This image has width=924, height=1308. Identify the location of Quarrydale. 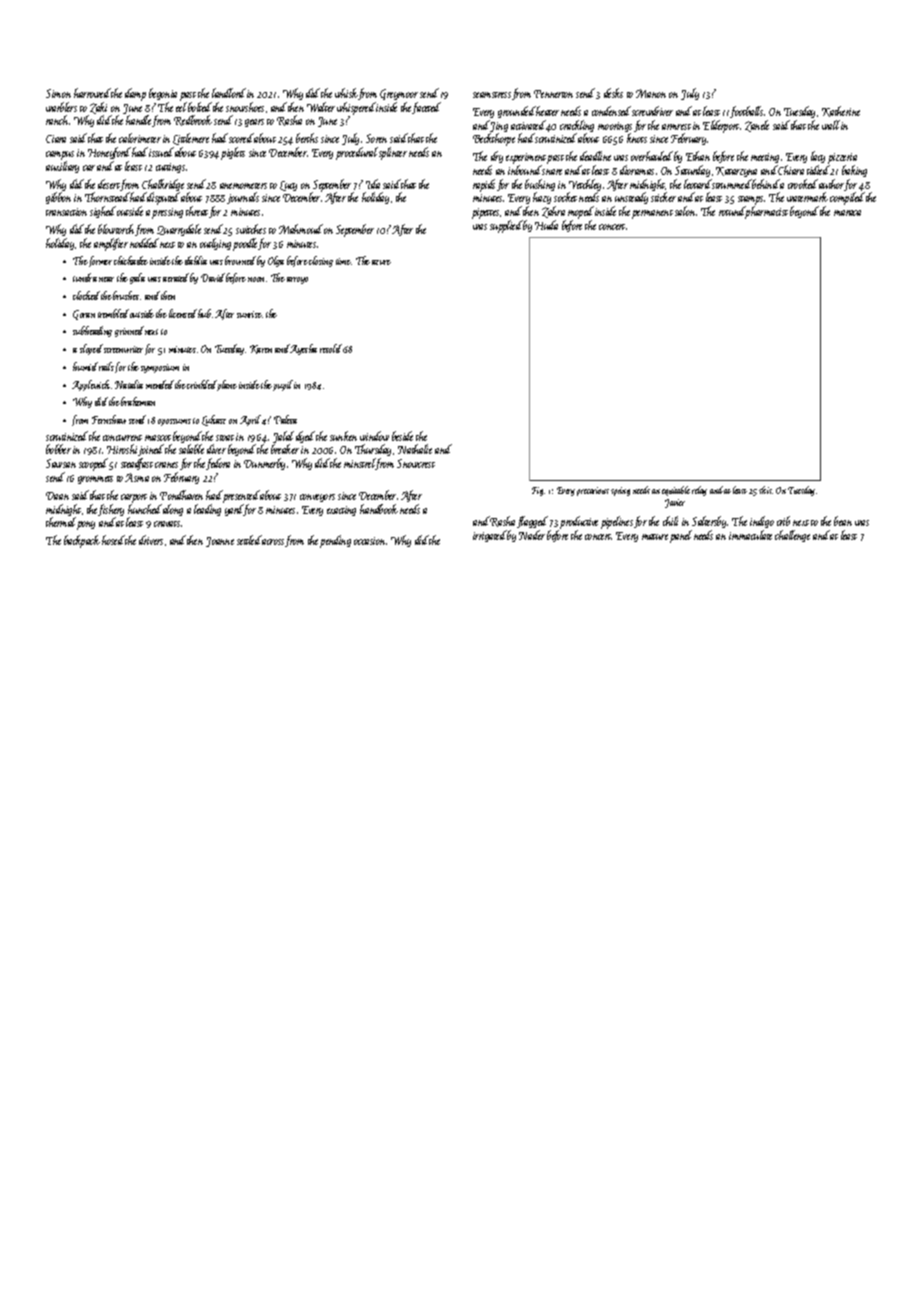
(179, 230).
